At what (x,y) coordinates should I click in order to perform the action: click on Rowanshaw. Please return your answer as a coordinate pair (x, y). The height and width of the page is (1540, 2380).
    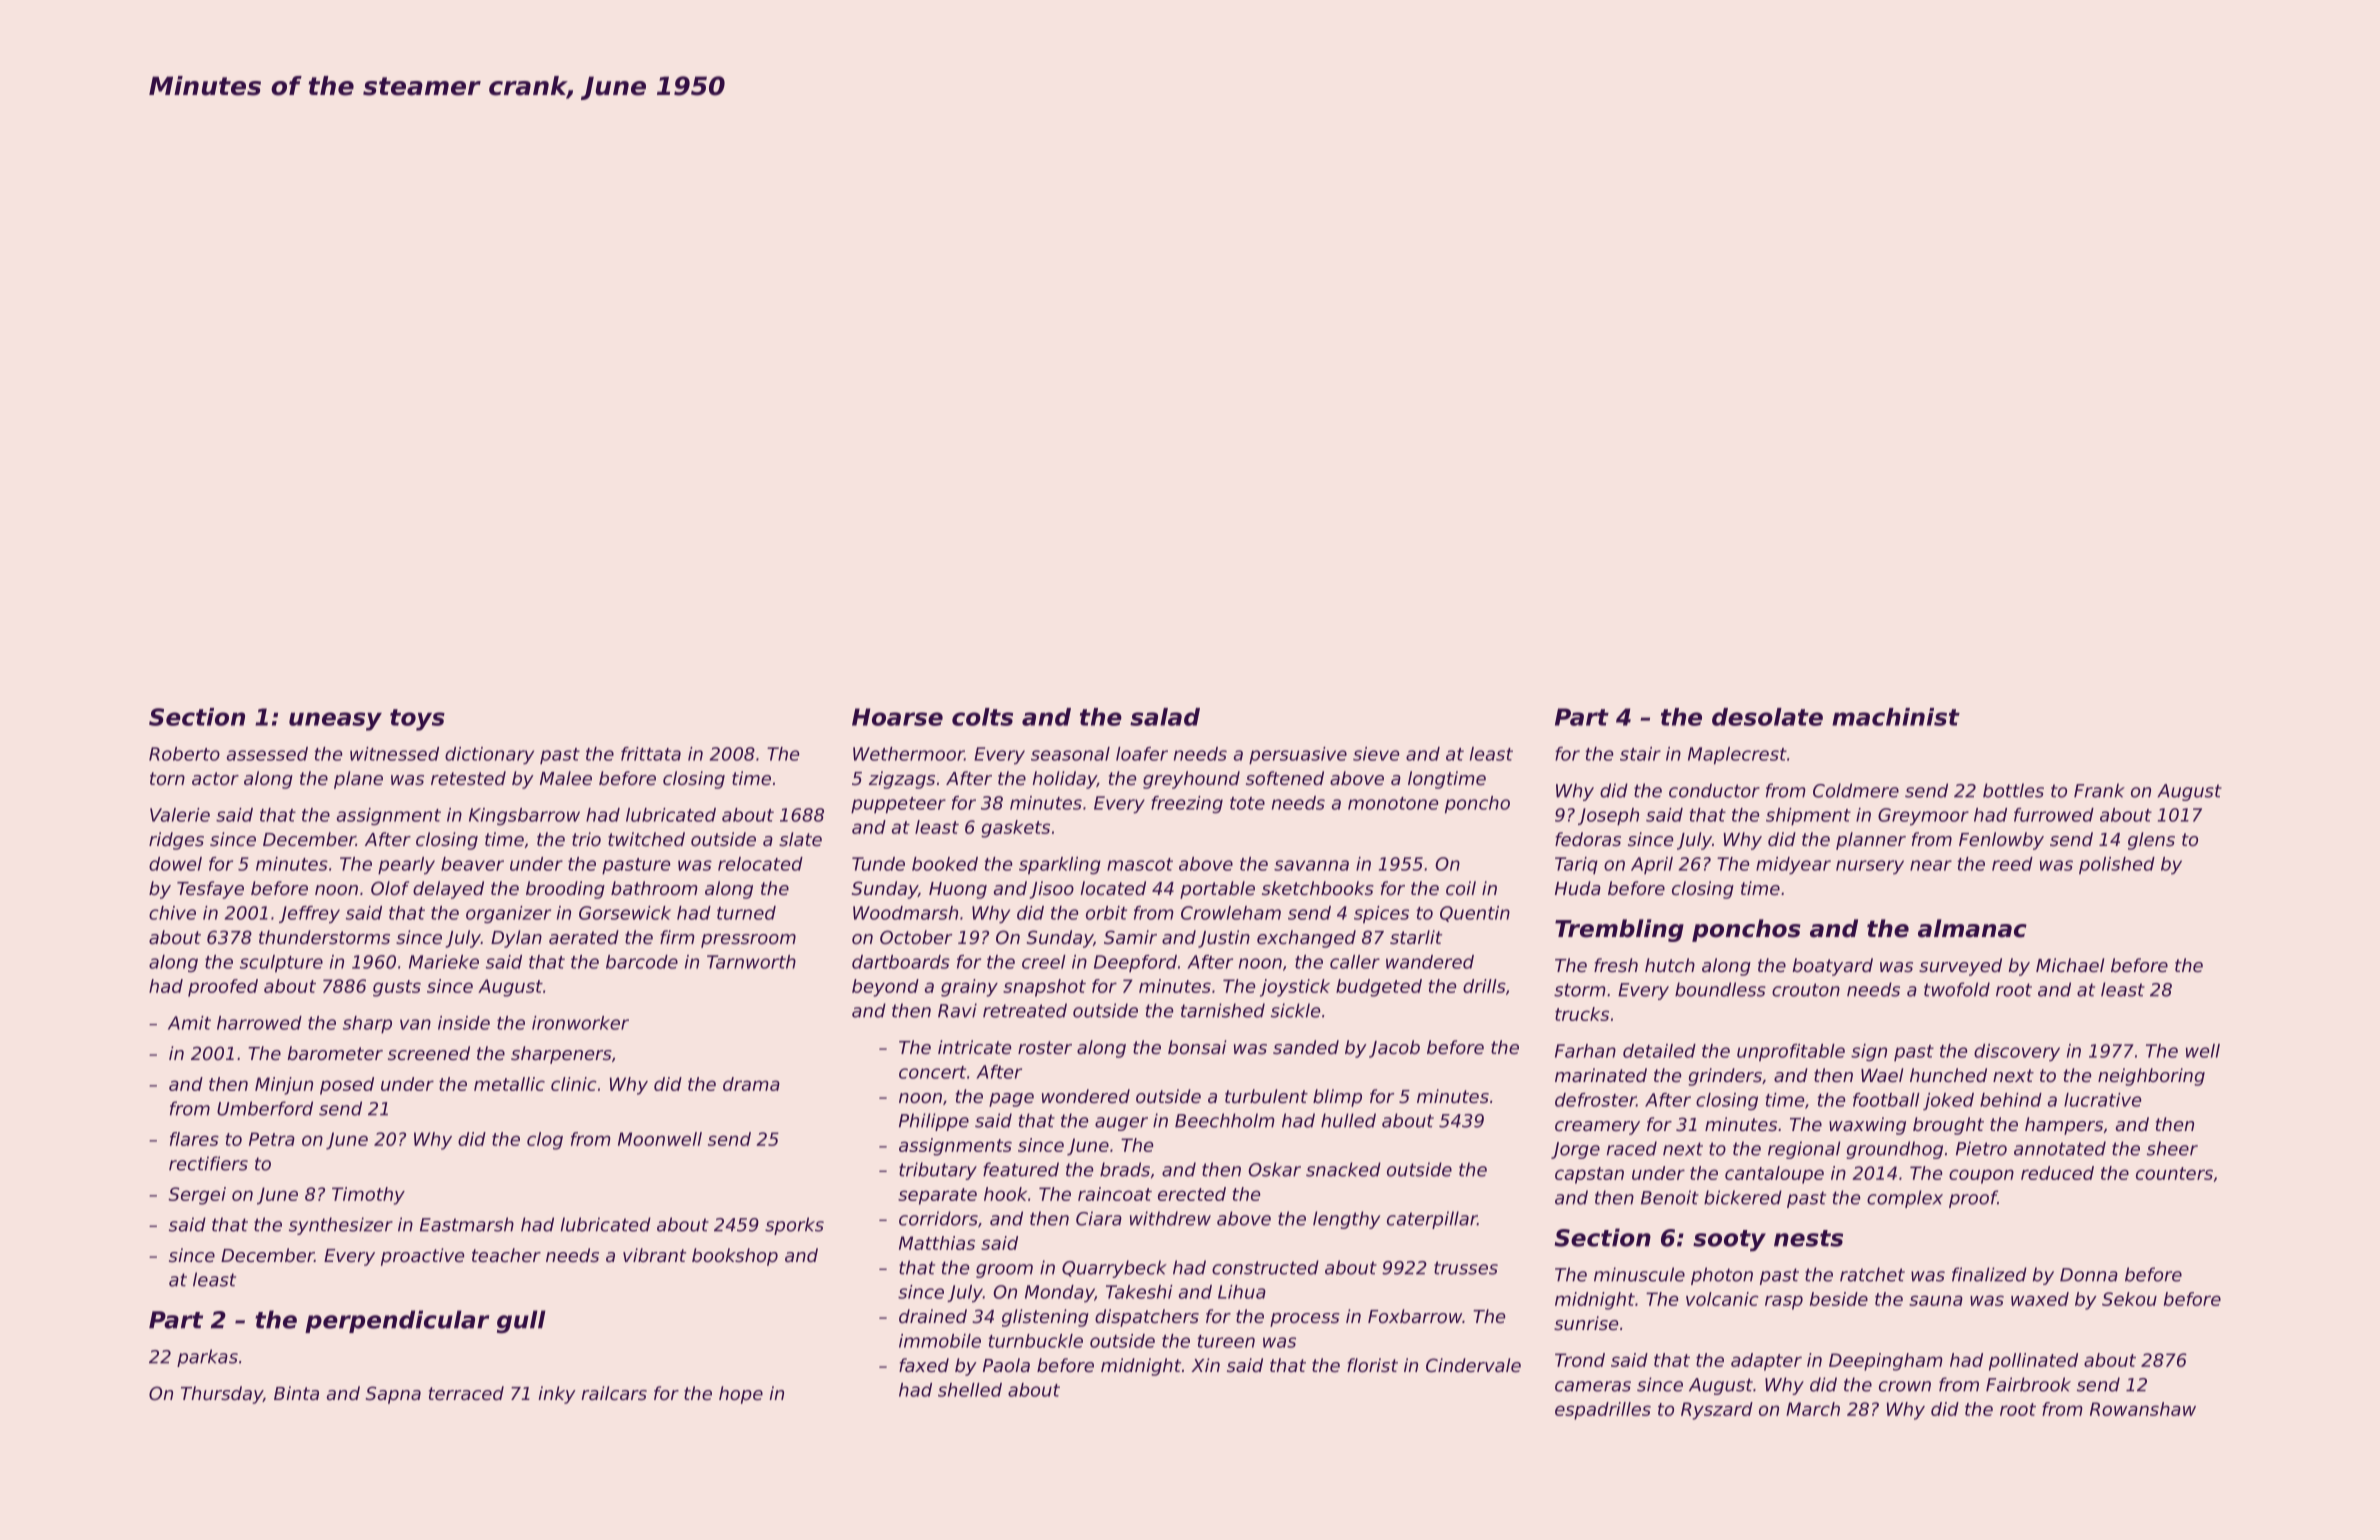
    Looking at the image, I should click on (2143, 1409).
